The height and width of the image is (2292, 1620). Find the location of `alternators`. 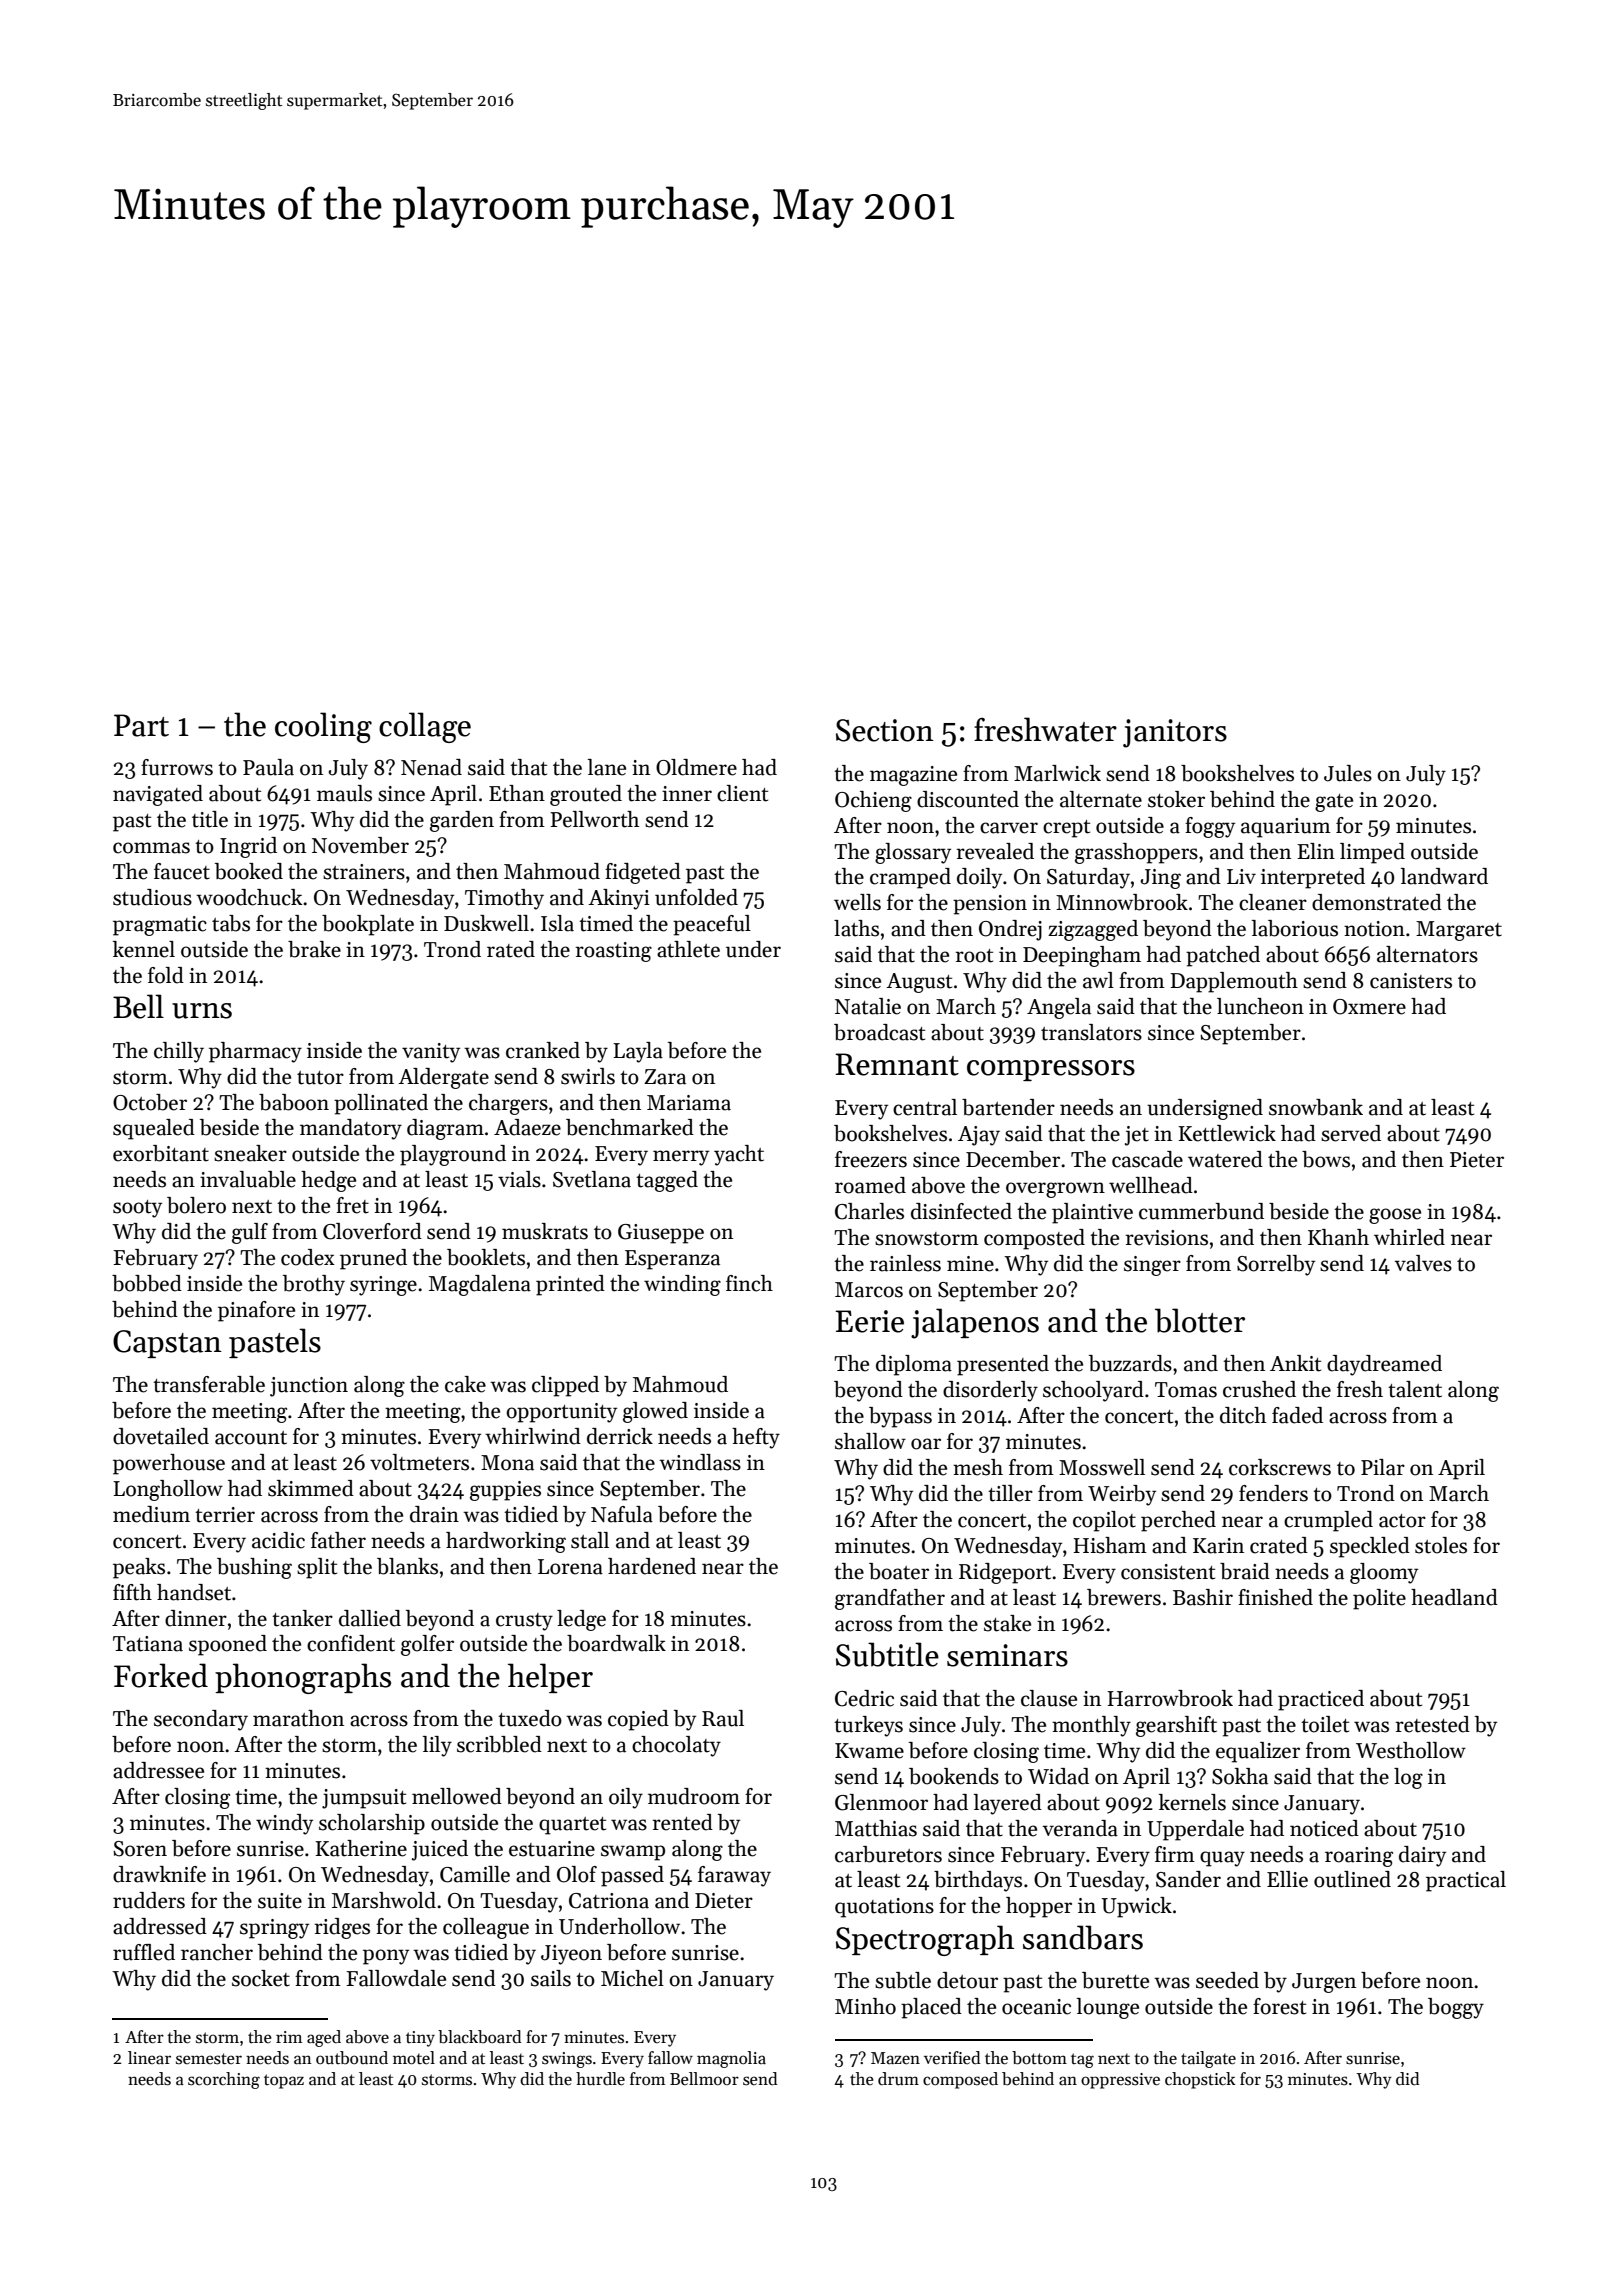

alternators is located at coordinates (1427, 954).
